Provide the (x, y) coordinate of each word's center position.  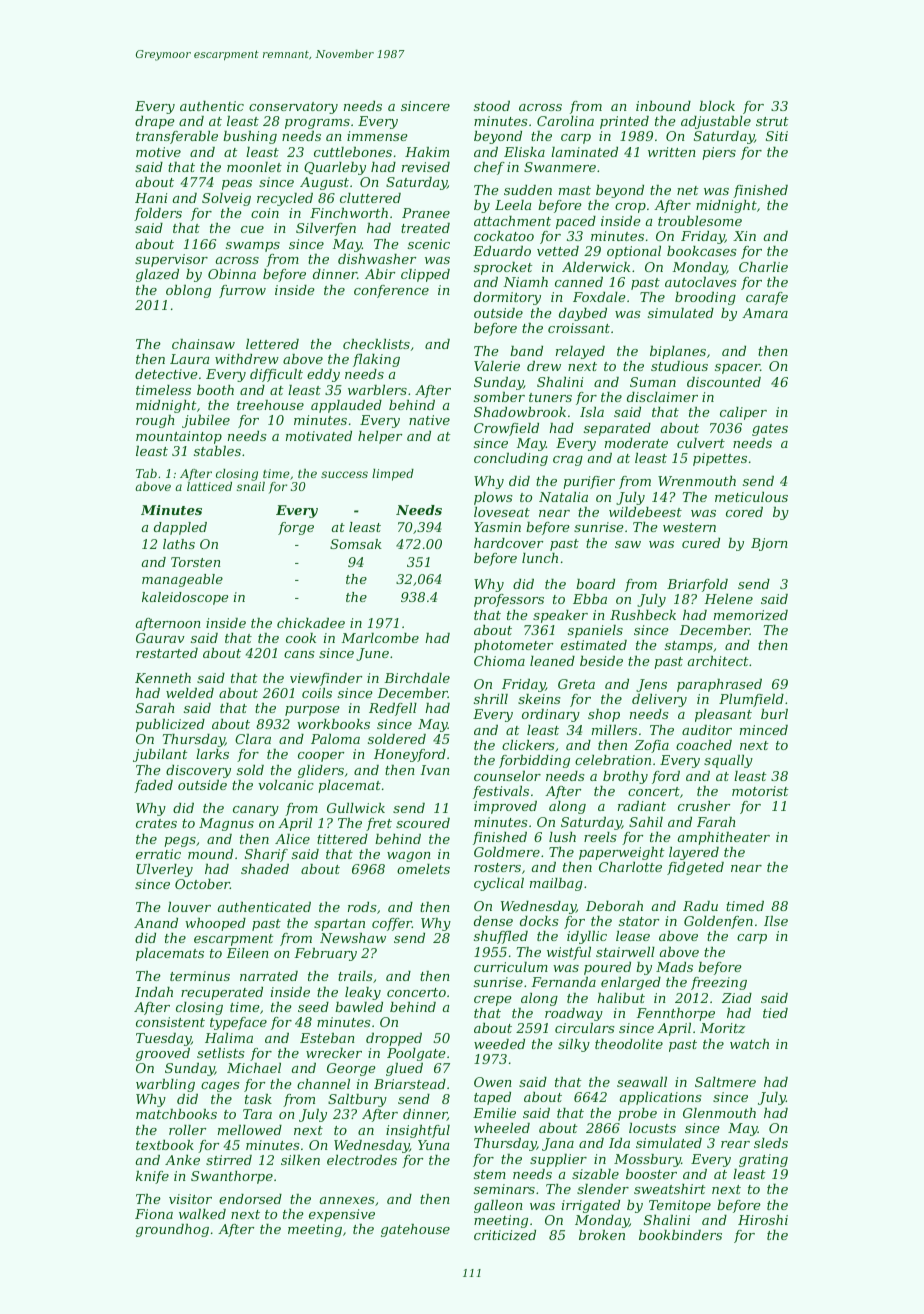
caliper (743, 413)
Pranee (426, 213)
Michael (254, 1068)
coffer (392, 924)
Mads (674, 967)
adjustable (716, 122)
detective (166, 374)
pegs (180, 842)
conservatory (293, 108)
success (344, 474)
